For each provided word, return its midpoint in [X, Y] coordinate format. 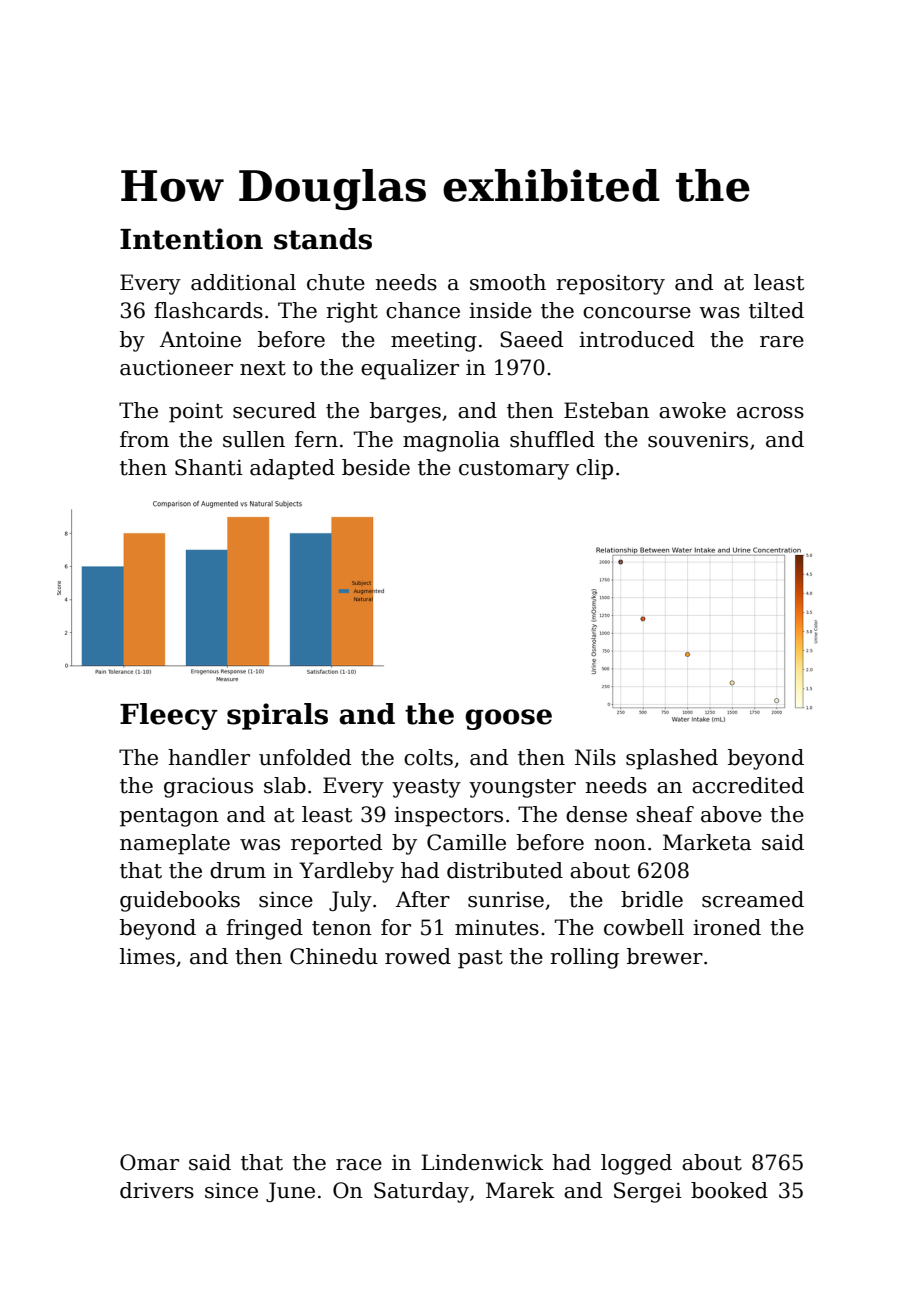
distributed [505, 870]
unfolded [305, 757]
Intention [191, 239]
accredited [748, 785]
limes [147, 956]
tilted [776, 310]
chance [423, 310]
